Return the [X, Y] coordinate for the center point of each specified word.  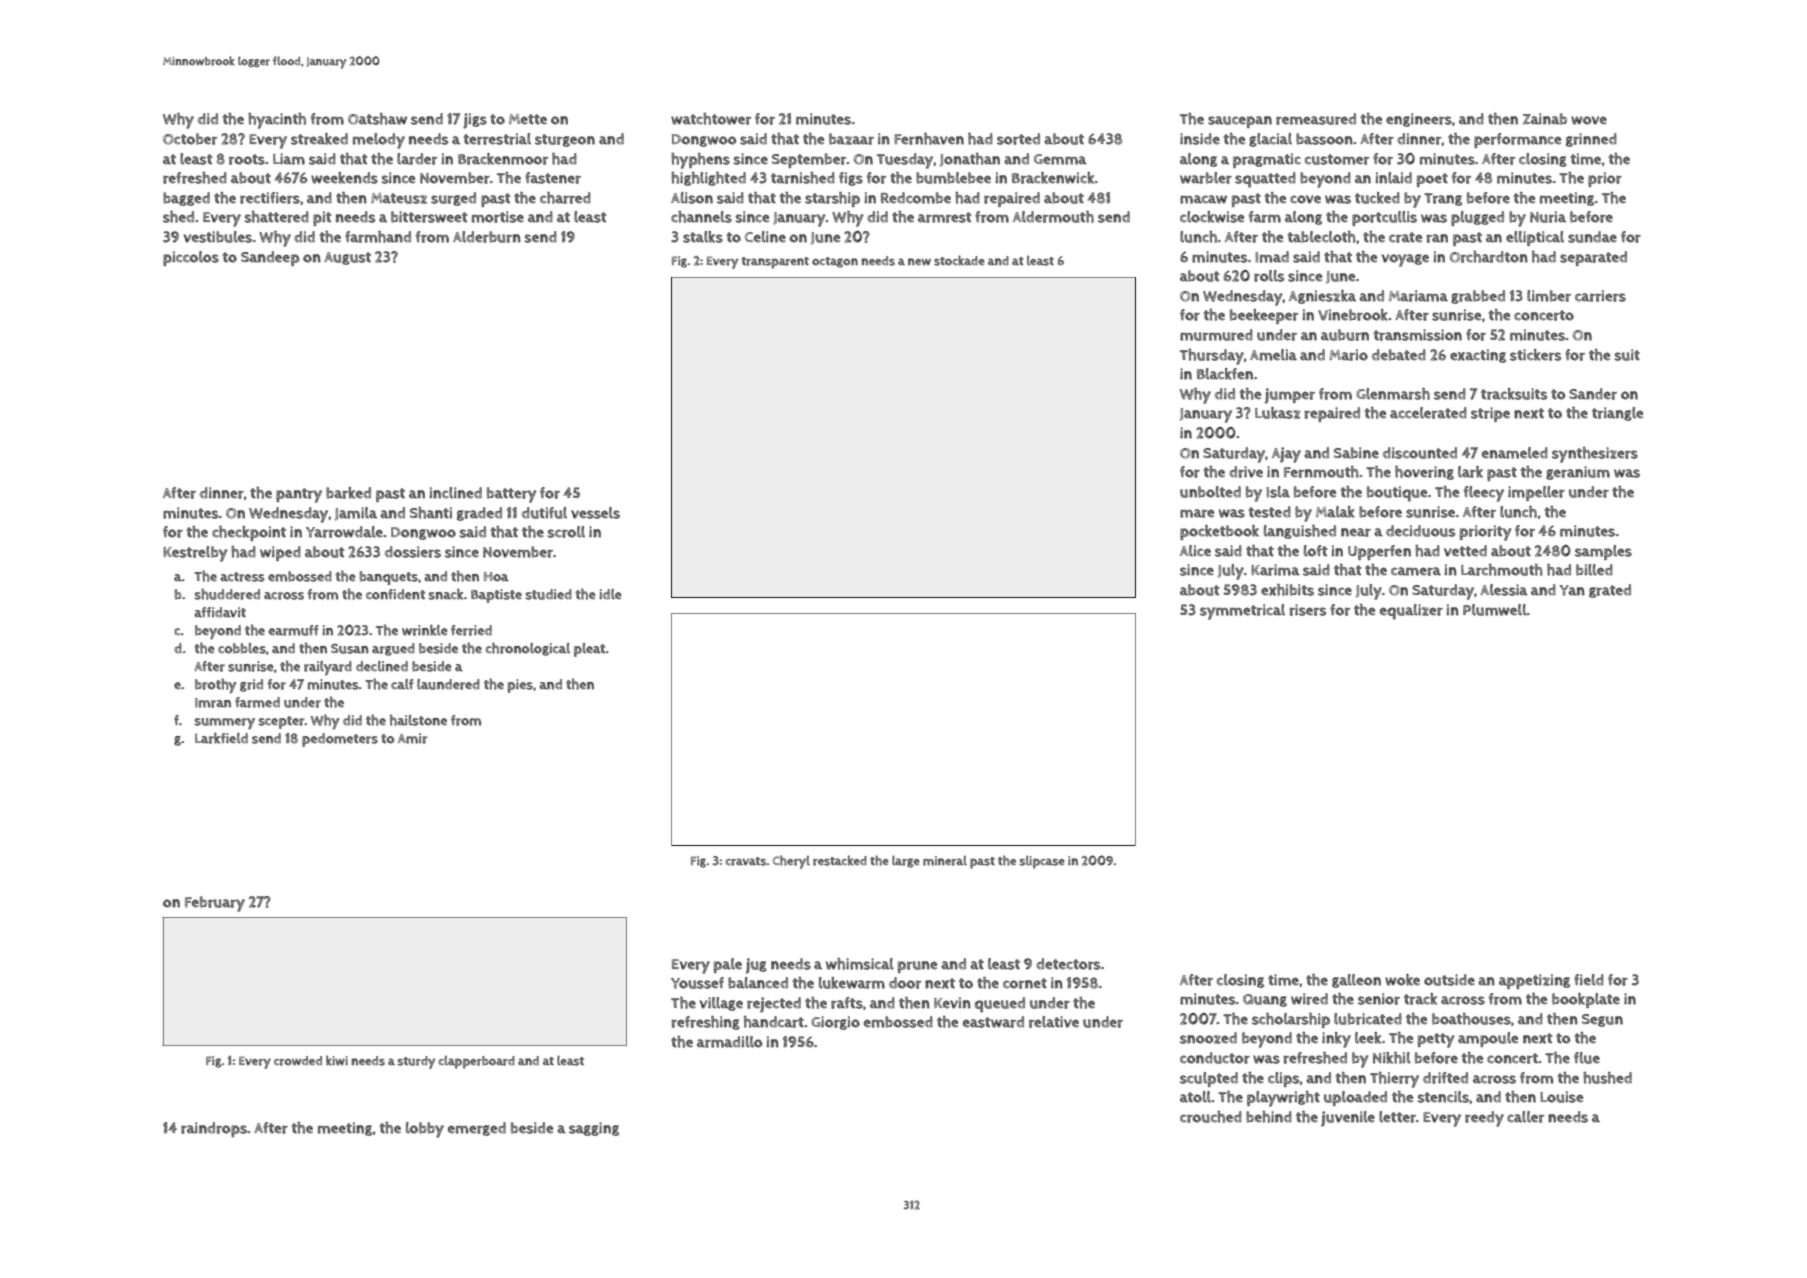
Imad [1272, 257]
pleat [589, 650]
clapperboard [477, 1062]
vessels [595, 513]
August [347, 258]
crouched [1211, 1117]
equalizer [1411, 612]
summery [225, 723]
